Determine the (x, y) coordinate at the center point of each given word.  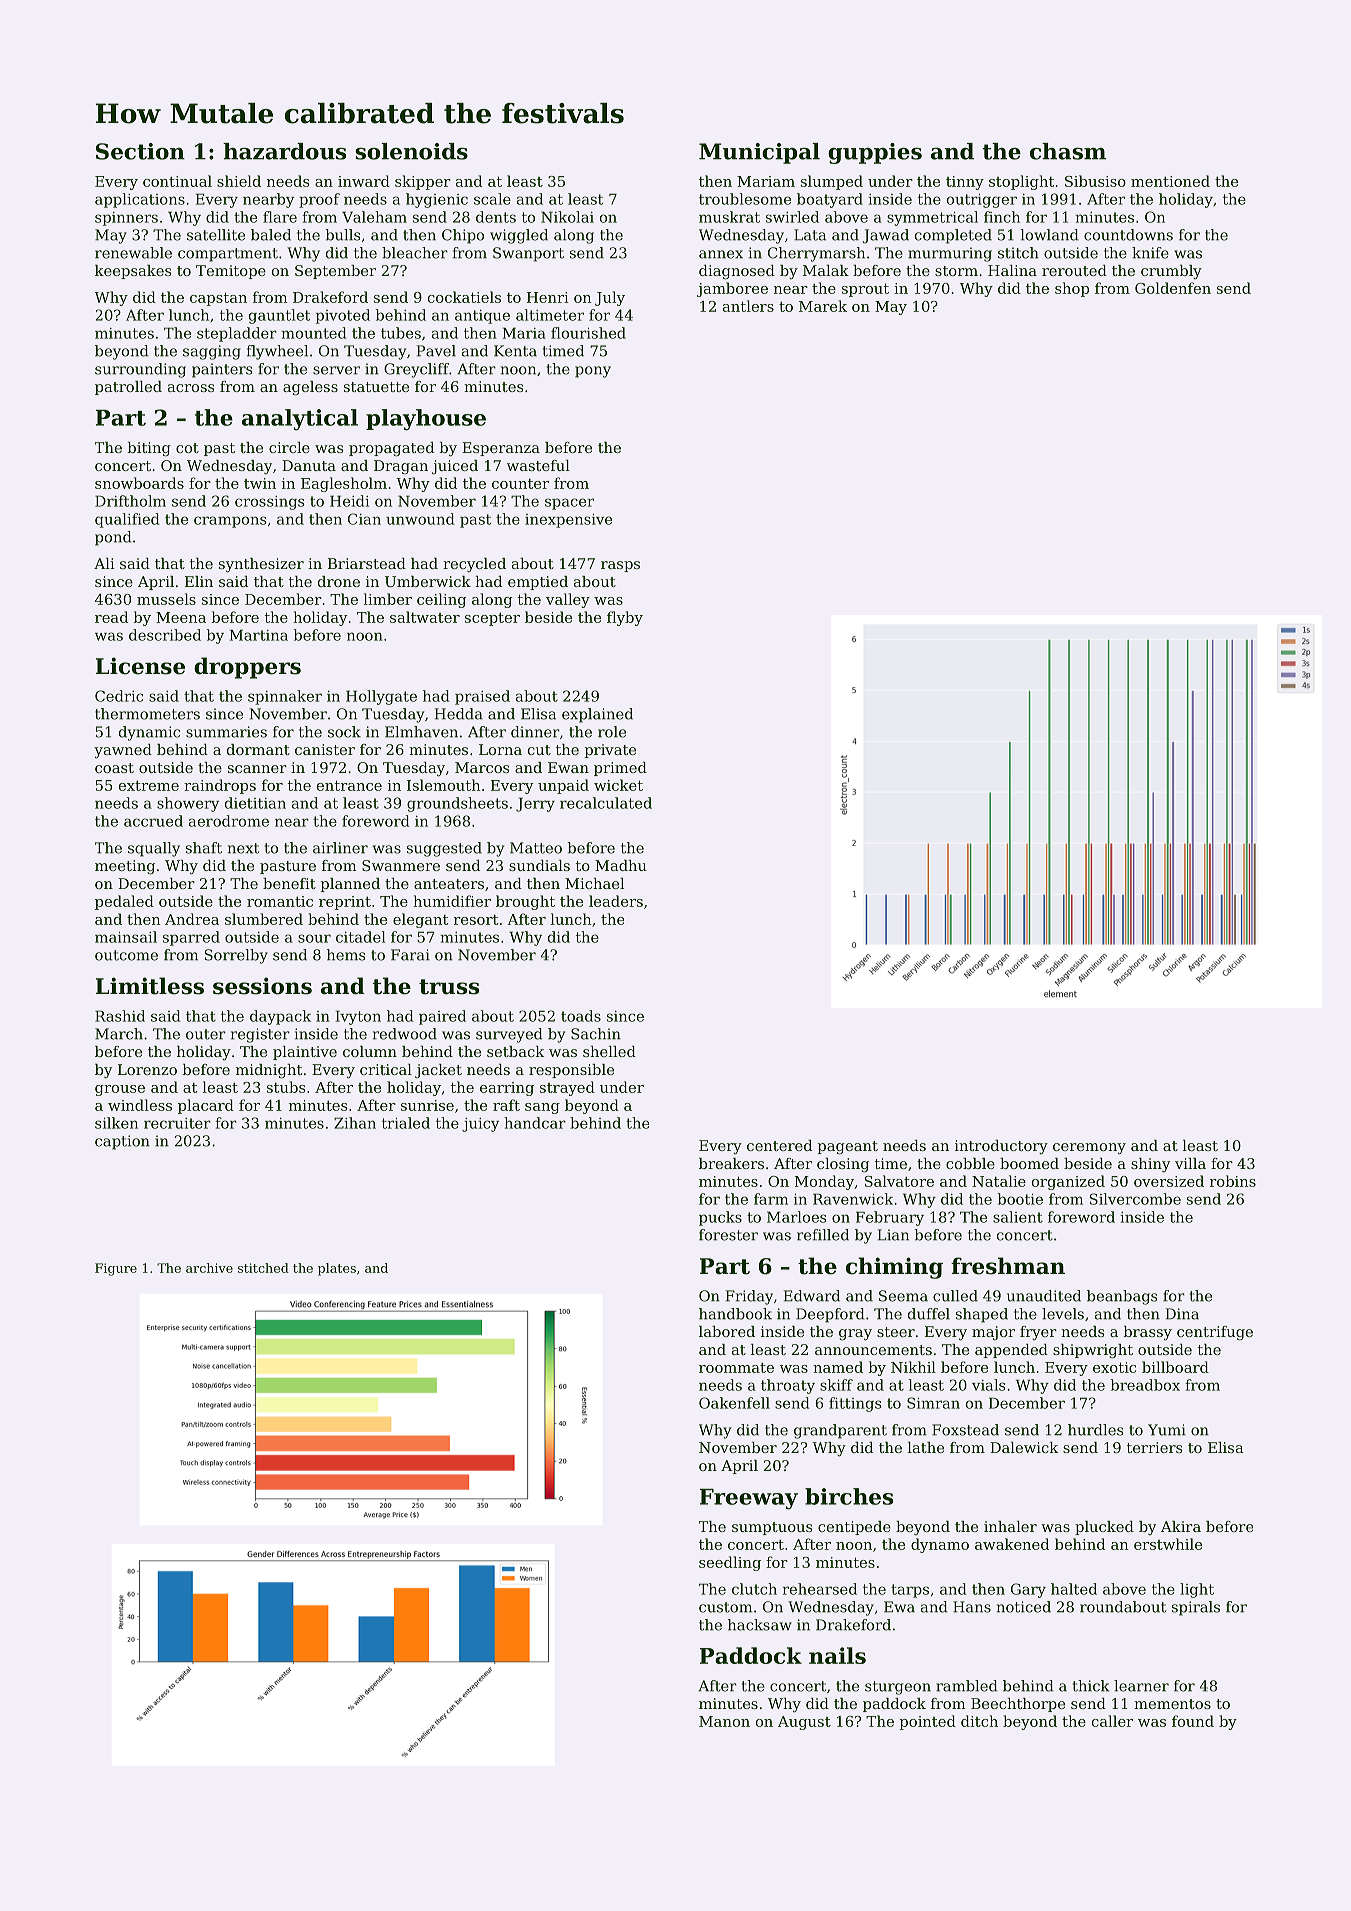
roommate (736, 1367)
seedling (730, 1563)
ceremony (1089, 1149)
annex (721, 254)
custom (725, 1607)
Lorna (500, 749)
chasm (1068, 151)
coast (114, 768)
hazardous (284, 151)
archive (209, 1268)
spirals (1196, 1608)
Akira (1181, 1526)
